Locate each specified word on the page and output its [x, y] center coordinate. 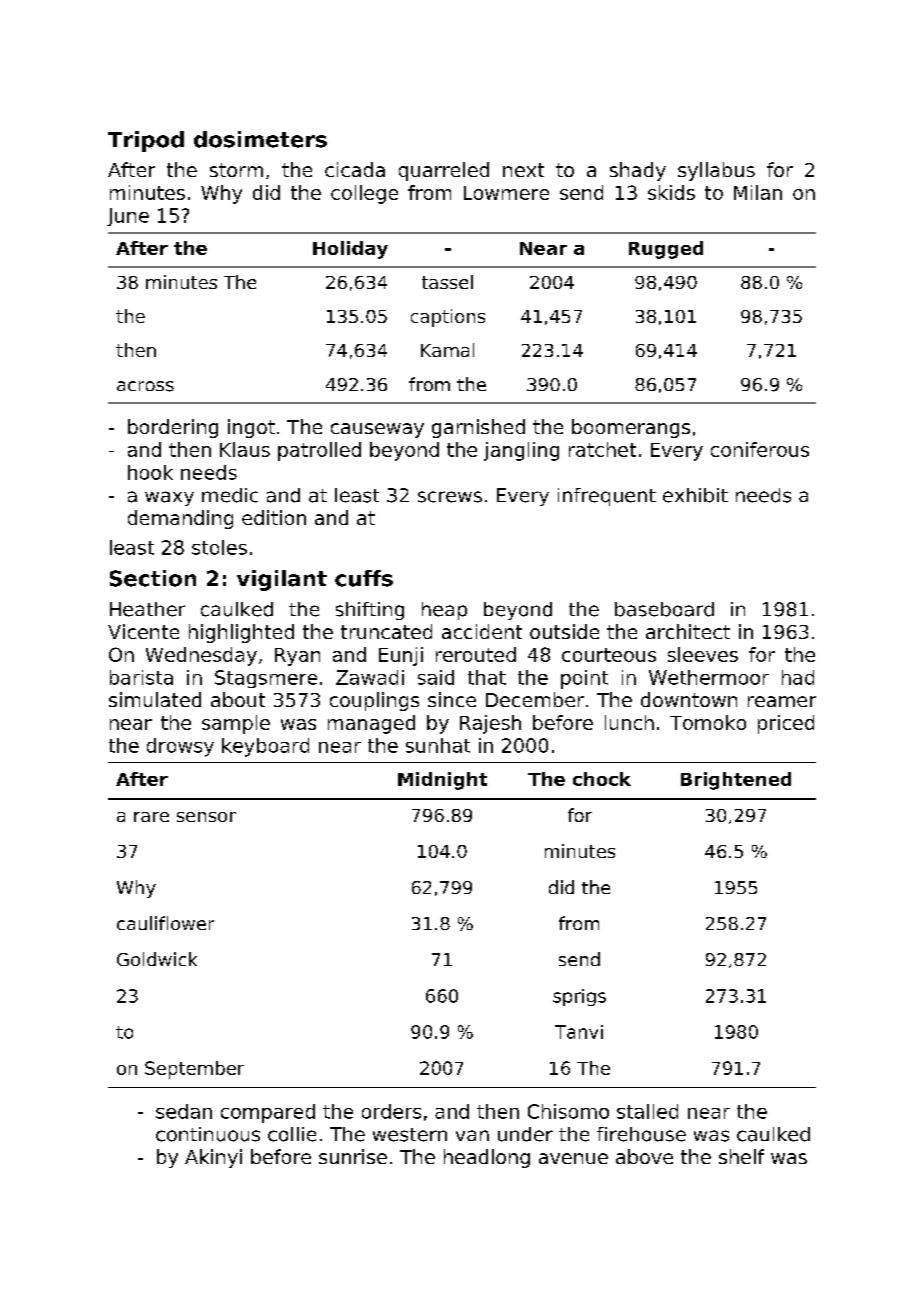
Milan [758, 192]
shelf [741, 1156]
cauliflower [165, 923]
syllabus [716, 171]
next [523, 170]
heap [444, 611]
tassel [447, 282]
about [238, 699]
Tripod [146, 141]
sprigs [579, 997]
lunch [629, 722]
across [145, 386]
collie [292, 1134]
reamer [782, 701]
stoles [219, 547]
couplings [374, 701]
